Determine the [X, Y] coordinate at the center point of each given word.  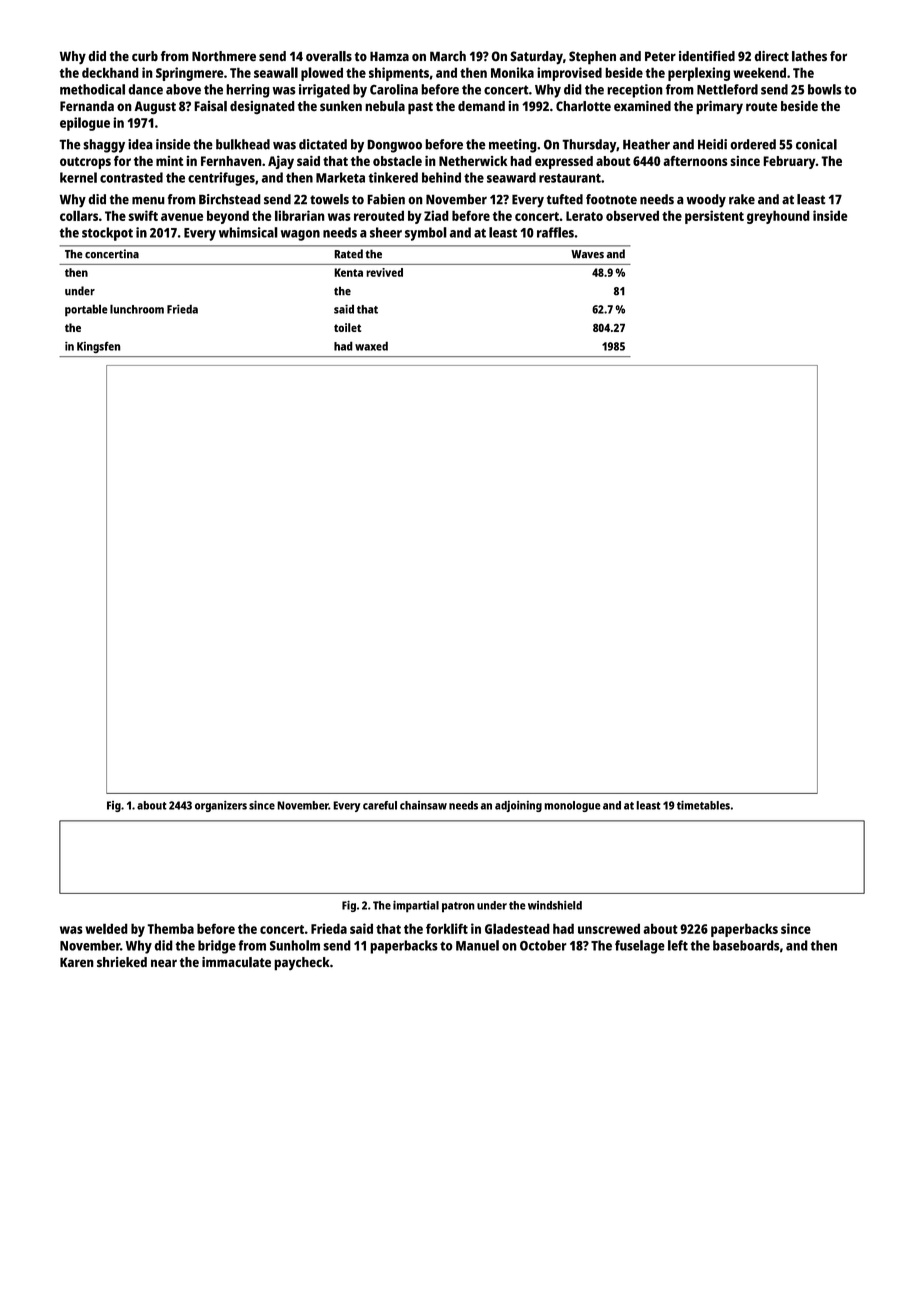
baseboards [746, 945]
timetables [703, 805]
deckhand [110, 72]
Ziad [436, 215]
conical [816, 144]
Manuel [477, 945]
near [164, 963]
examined [642, 106]
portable [86, 310]
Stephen [592, 58]
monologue [572, 806]
